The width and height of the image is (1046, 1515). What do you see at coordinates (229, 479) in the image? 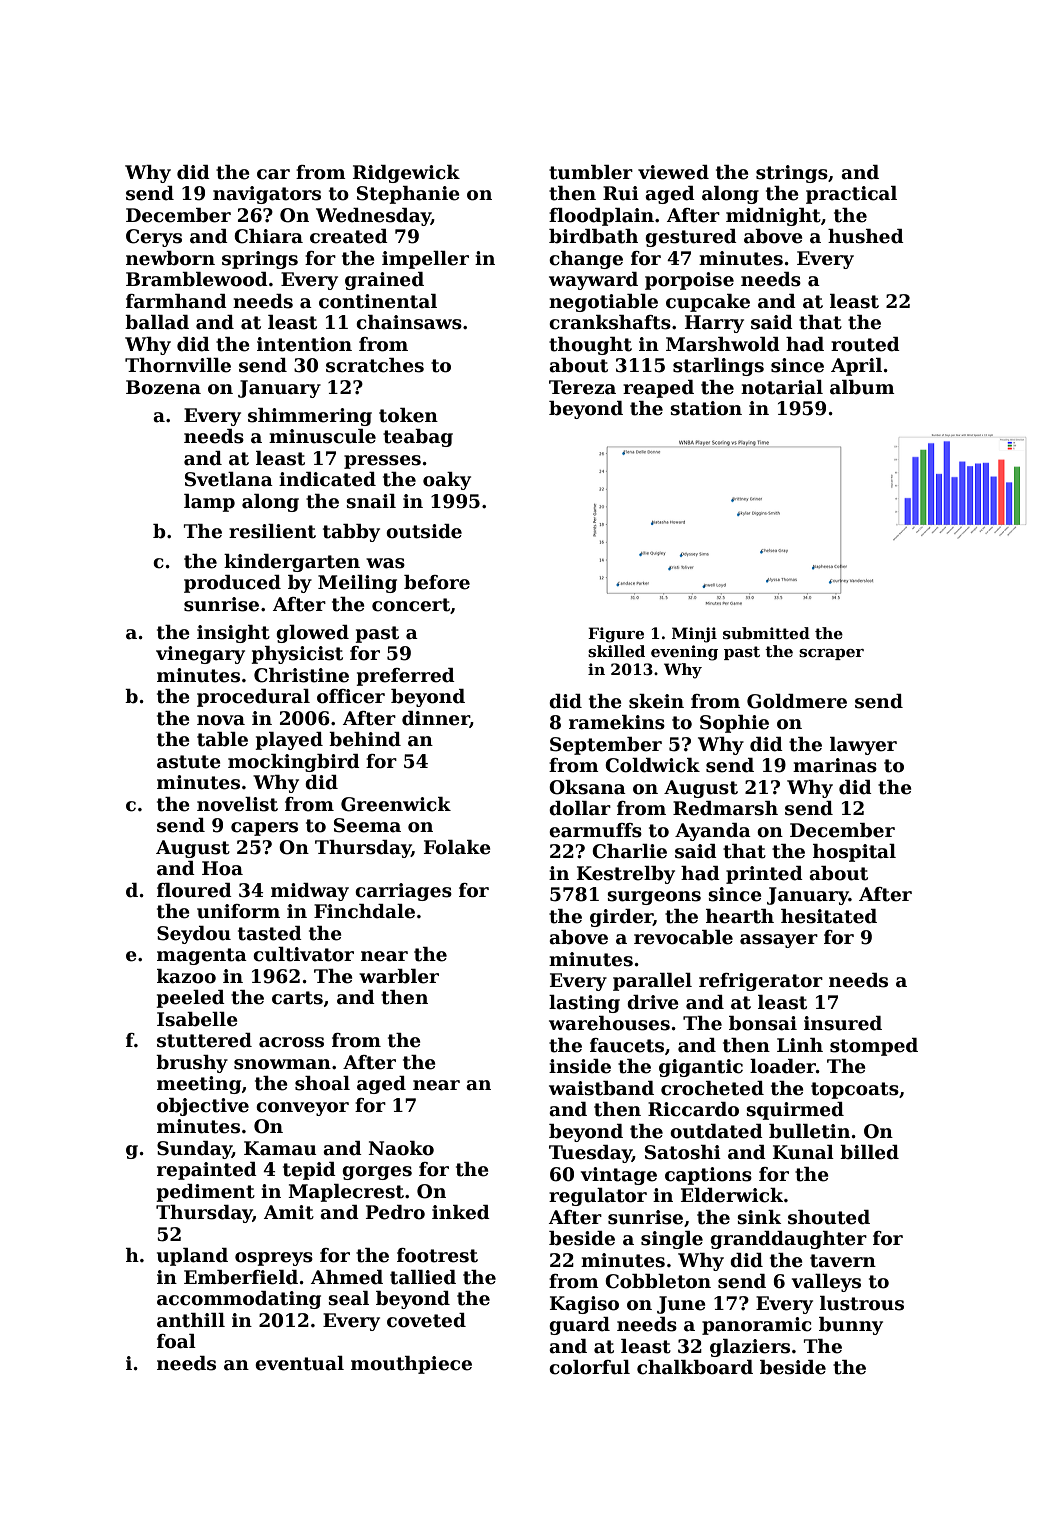
I see `Svetlana` at bounding box center [229, 479].
